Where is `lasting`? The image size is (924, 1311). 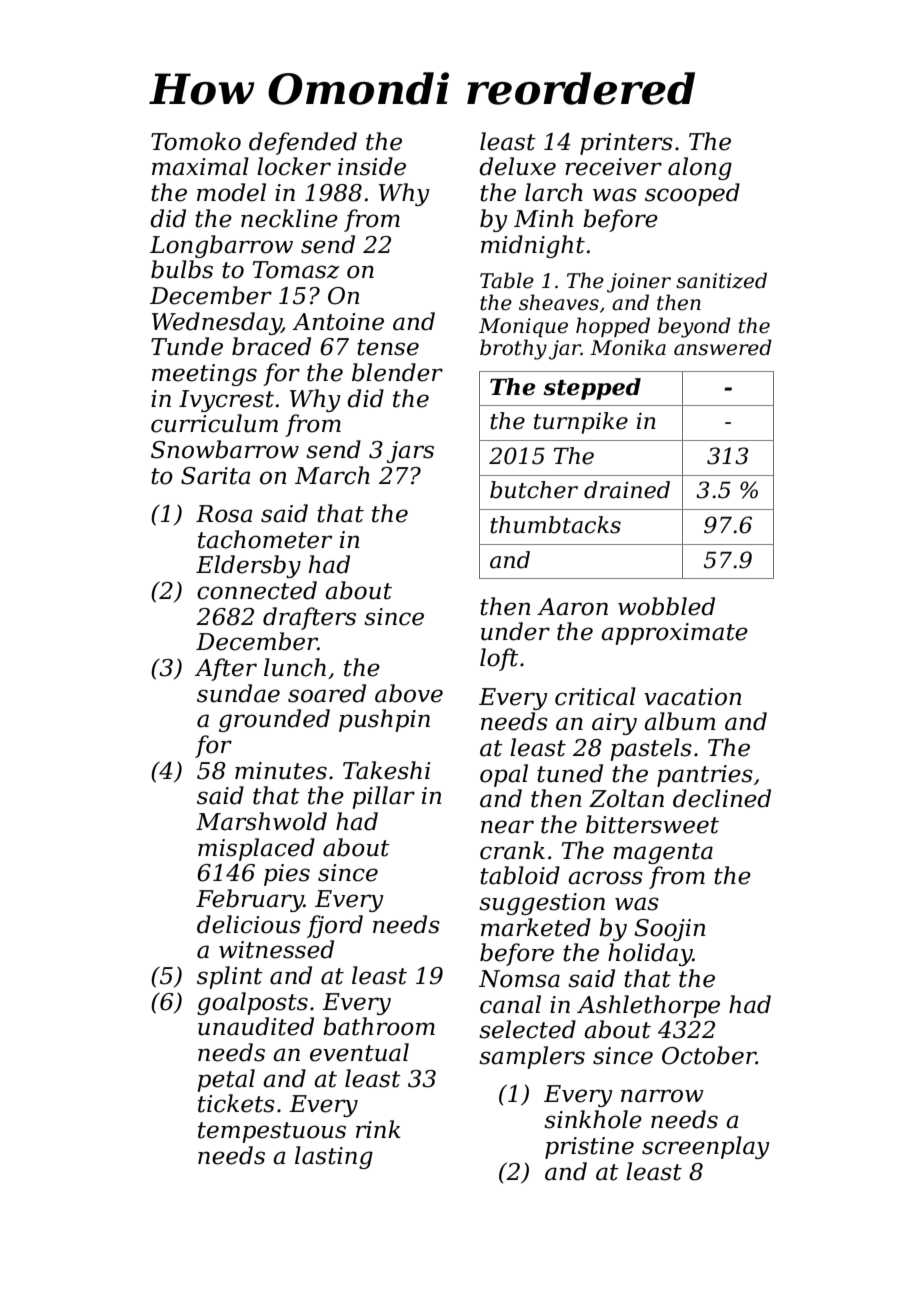 lasting is located at coordinates (334, 1157).
